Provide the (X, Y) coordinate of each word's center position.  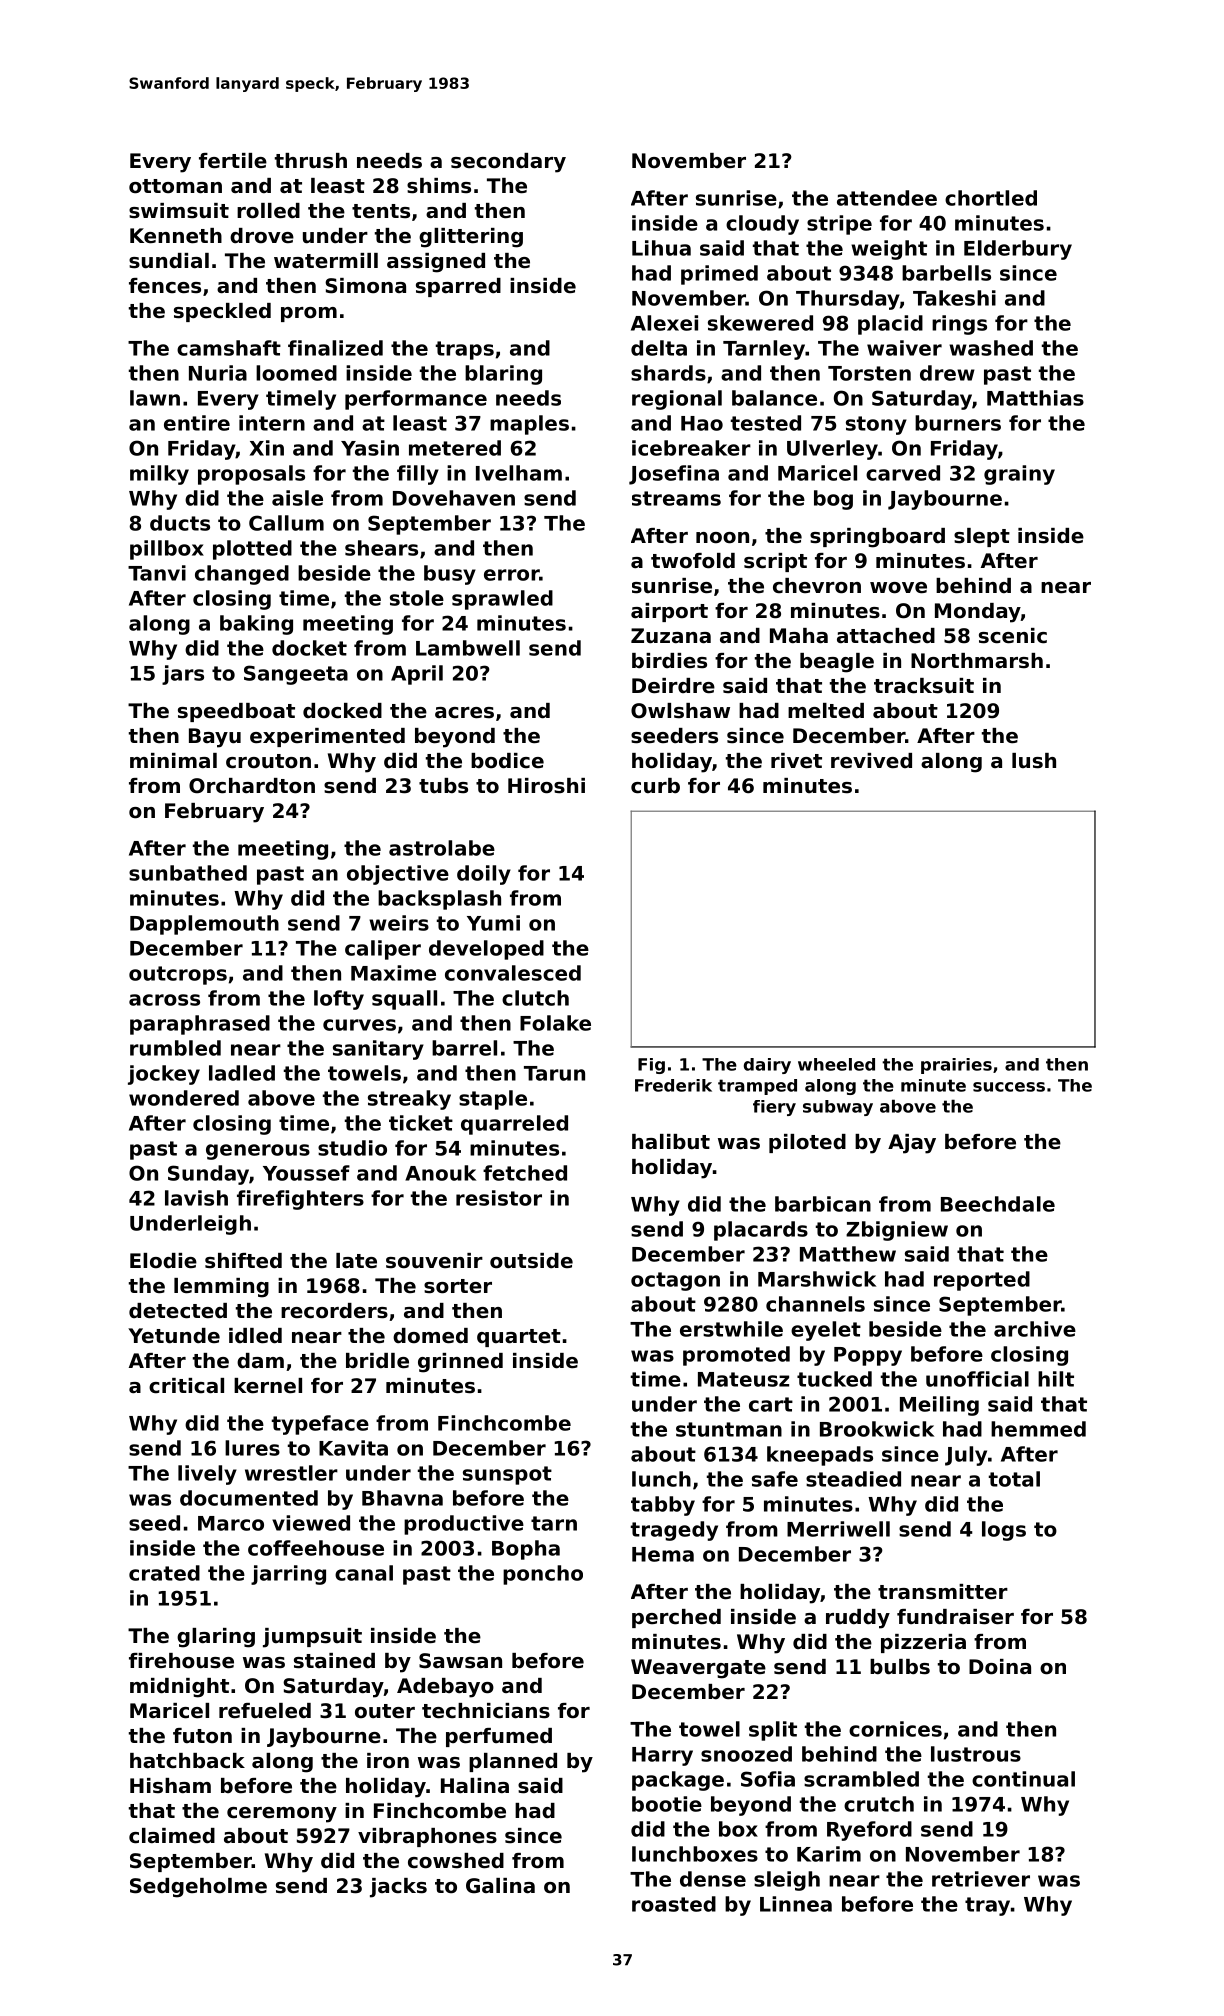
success (1009, 1087)
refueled (265, 1711)
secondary (508, 163)
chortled (991, 198)
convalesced (513, 973)
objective (398, 875)
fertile (233, 161)
